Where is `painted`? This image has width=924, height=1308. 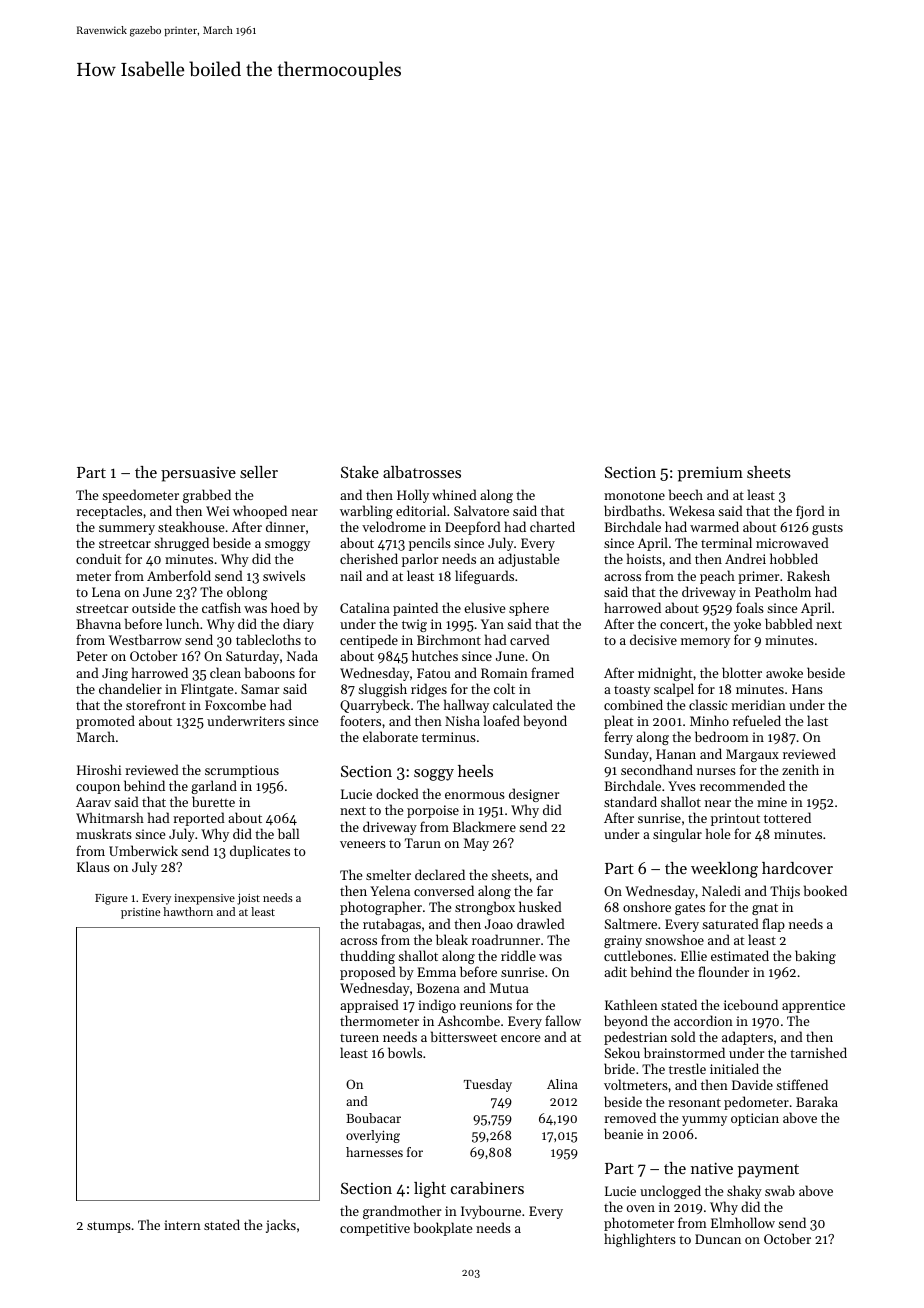 painted is located at coordinates (415, 609).
